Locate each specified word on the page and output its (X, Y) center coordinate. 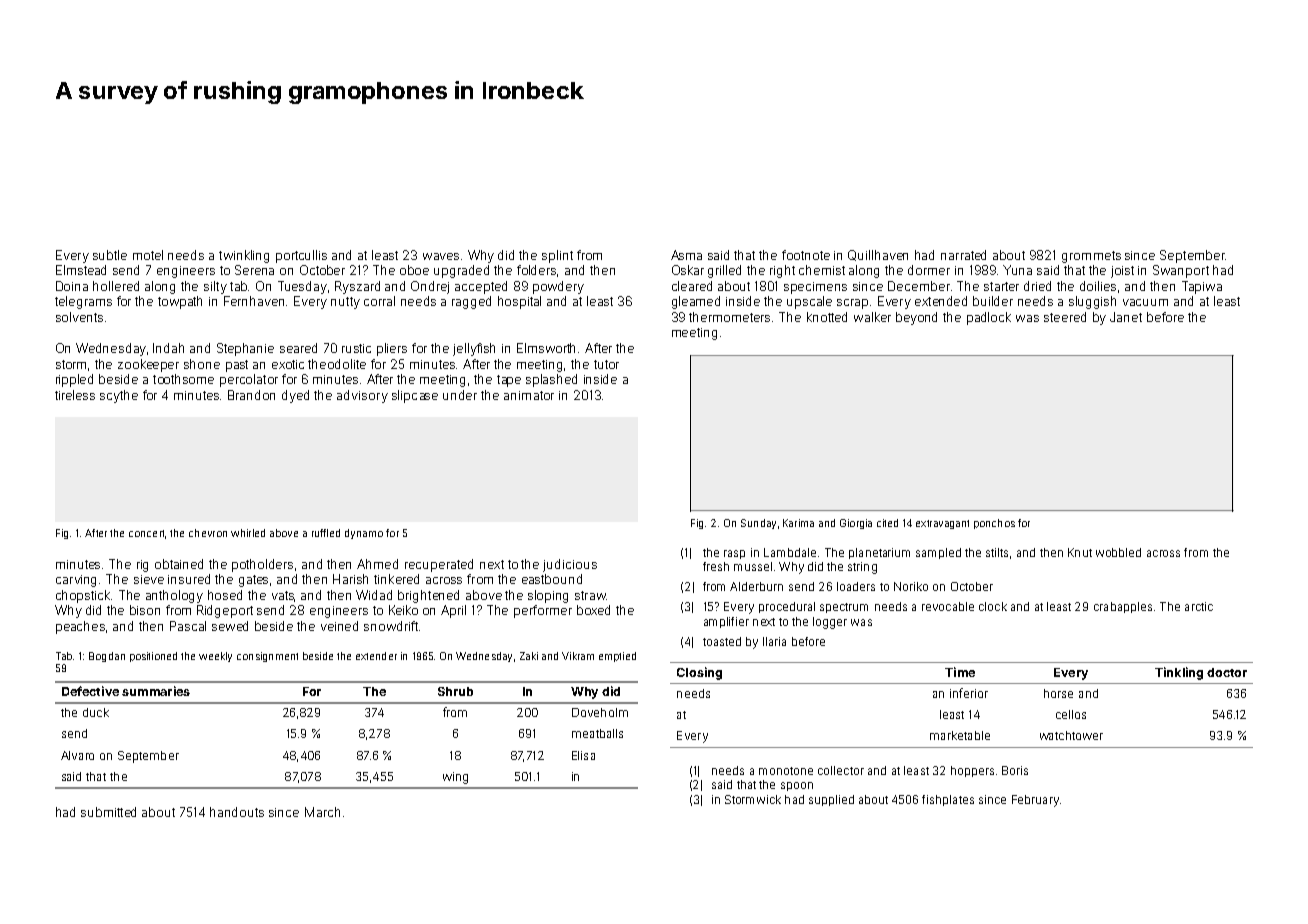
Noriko (911, 586)
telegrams (83, 302)
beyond (916, 318)
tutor (606, 364)
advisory (362, 396)
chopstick (84, 596)
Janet (1126, 317)
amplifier (726, 622)
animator (529, 395)
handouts (237, 812)
